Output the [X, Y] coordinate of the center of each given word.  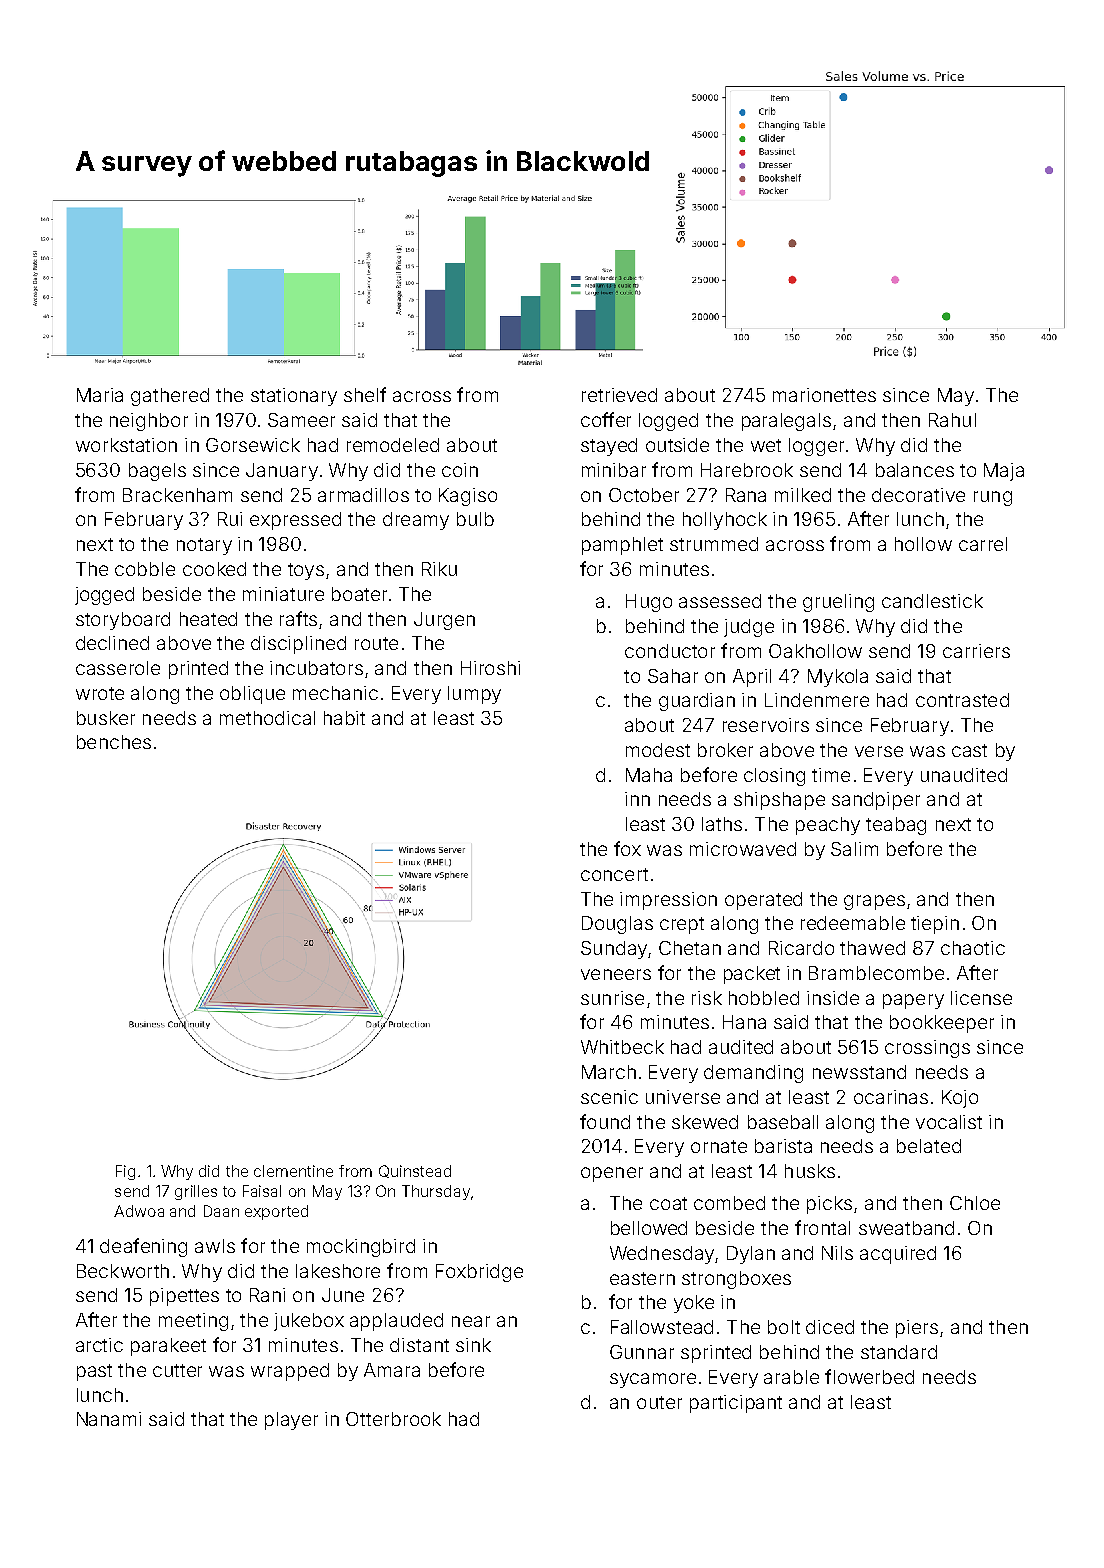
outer [659, 1402]
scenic [609, 1097]
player [291, 1421]
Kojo [960, 1099]
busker [106, 718]
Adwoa [139, 1211]
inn [637, 799]
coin [460, 470]
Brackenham [177, 495]
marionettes [824, 395]
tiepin [935, 925]
